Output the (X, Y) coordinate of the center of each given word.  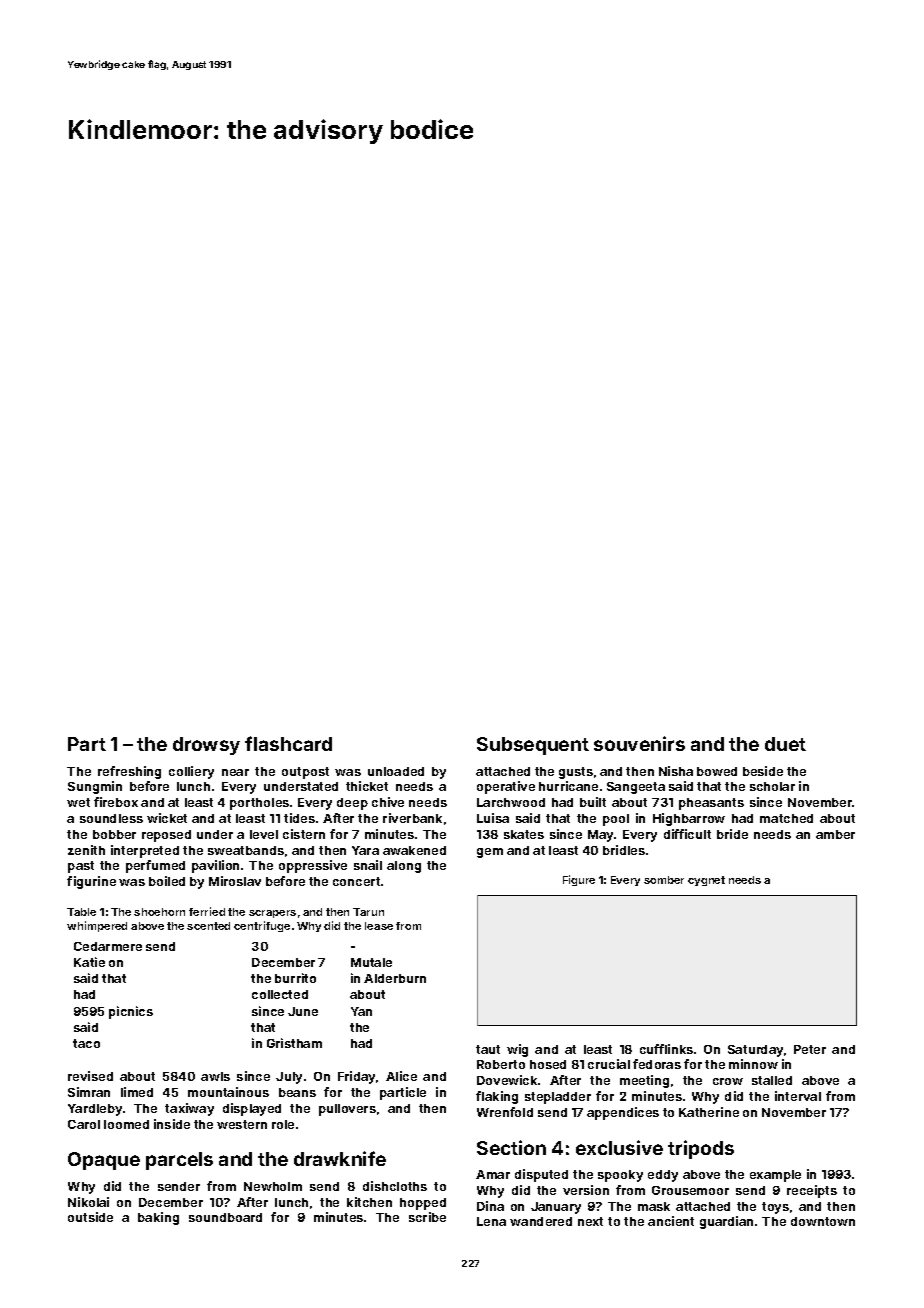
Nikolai (88, 1202)
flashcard (288, 743)
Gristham (294, 1043)
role (283, 1124)
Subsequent (533, 746)
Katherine (709, 1112)
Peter (810, 1049)
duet (785, 744)
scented (208, 926)
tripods (701, 1149)
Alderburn (395, 978)
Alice (401, 1076)
